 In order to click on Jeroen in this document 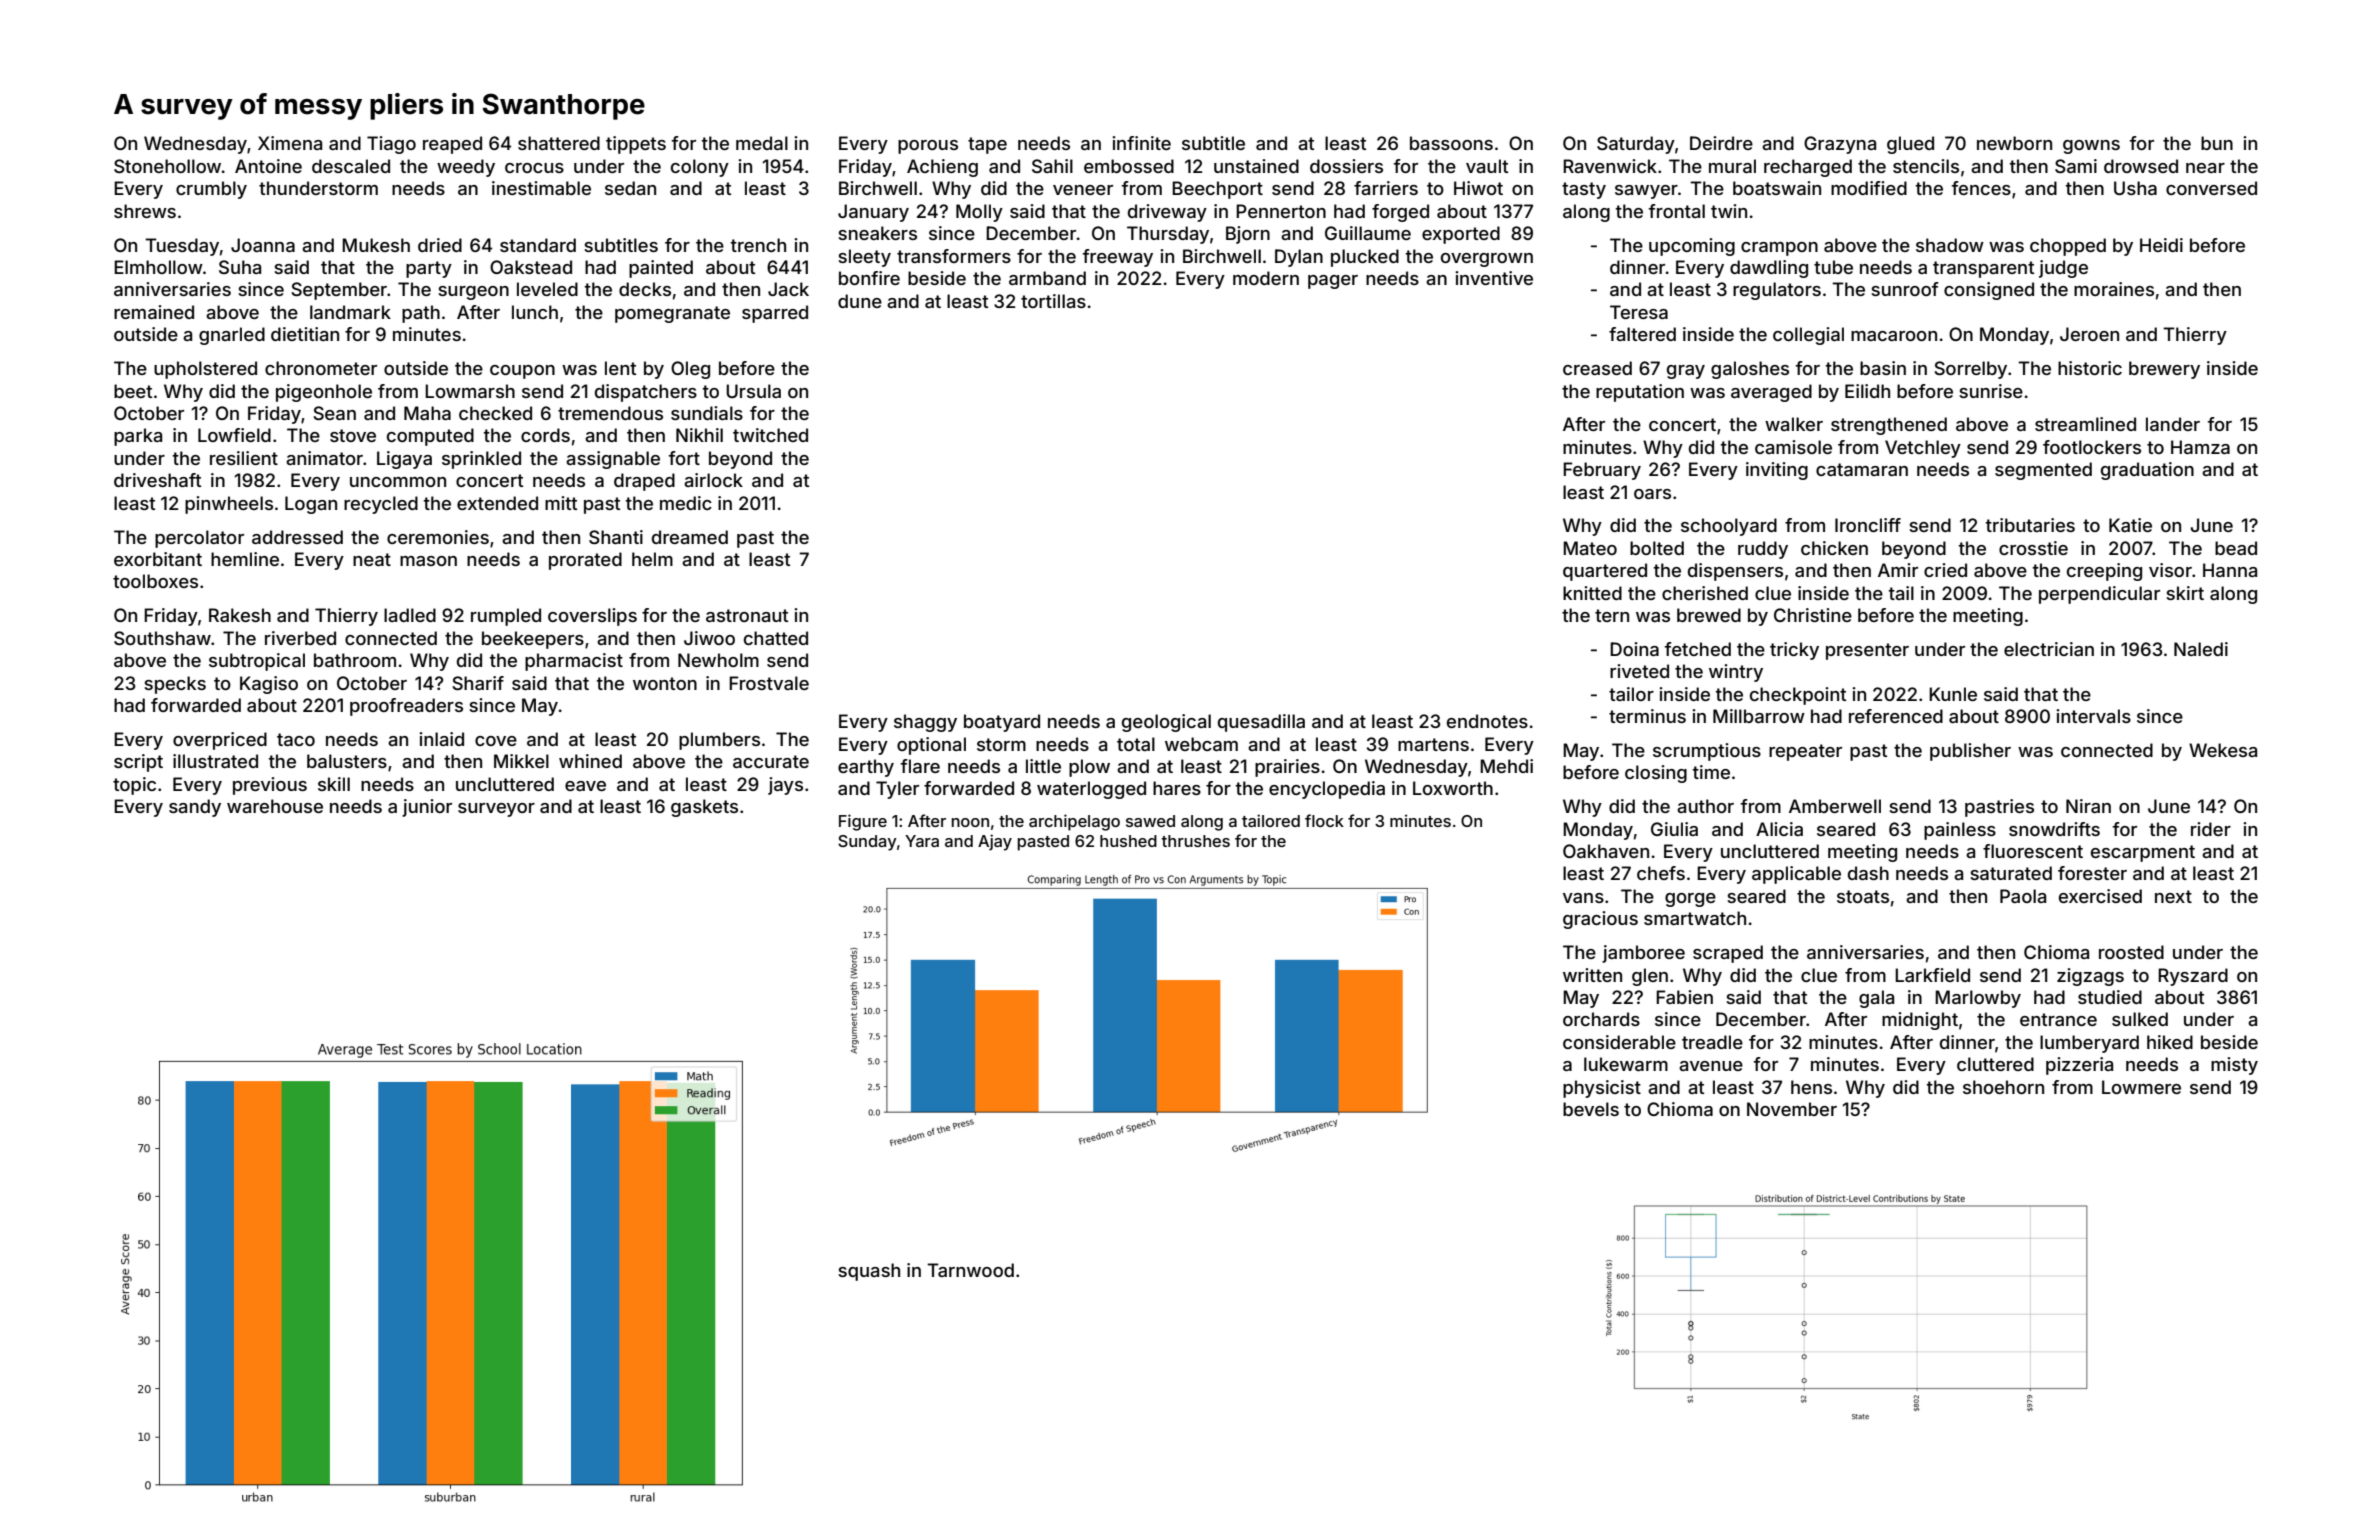, I will do `click(2089, 334)`.
